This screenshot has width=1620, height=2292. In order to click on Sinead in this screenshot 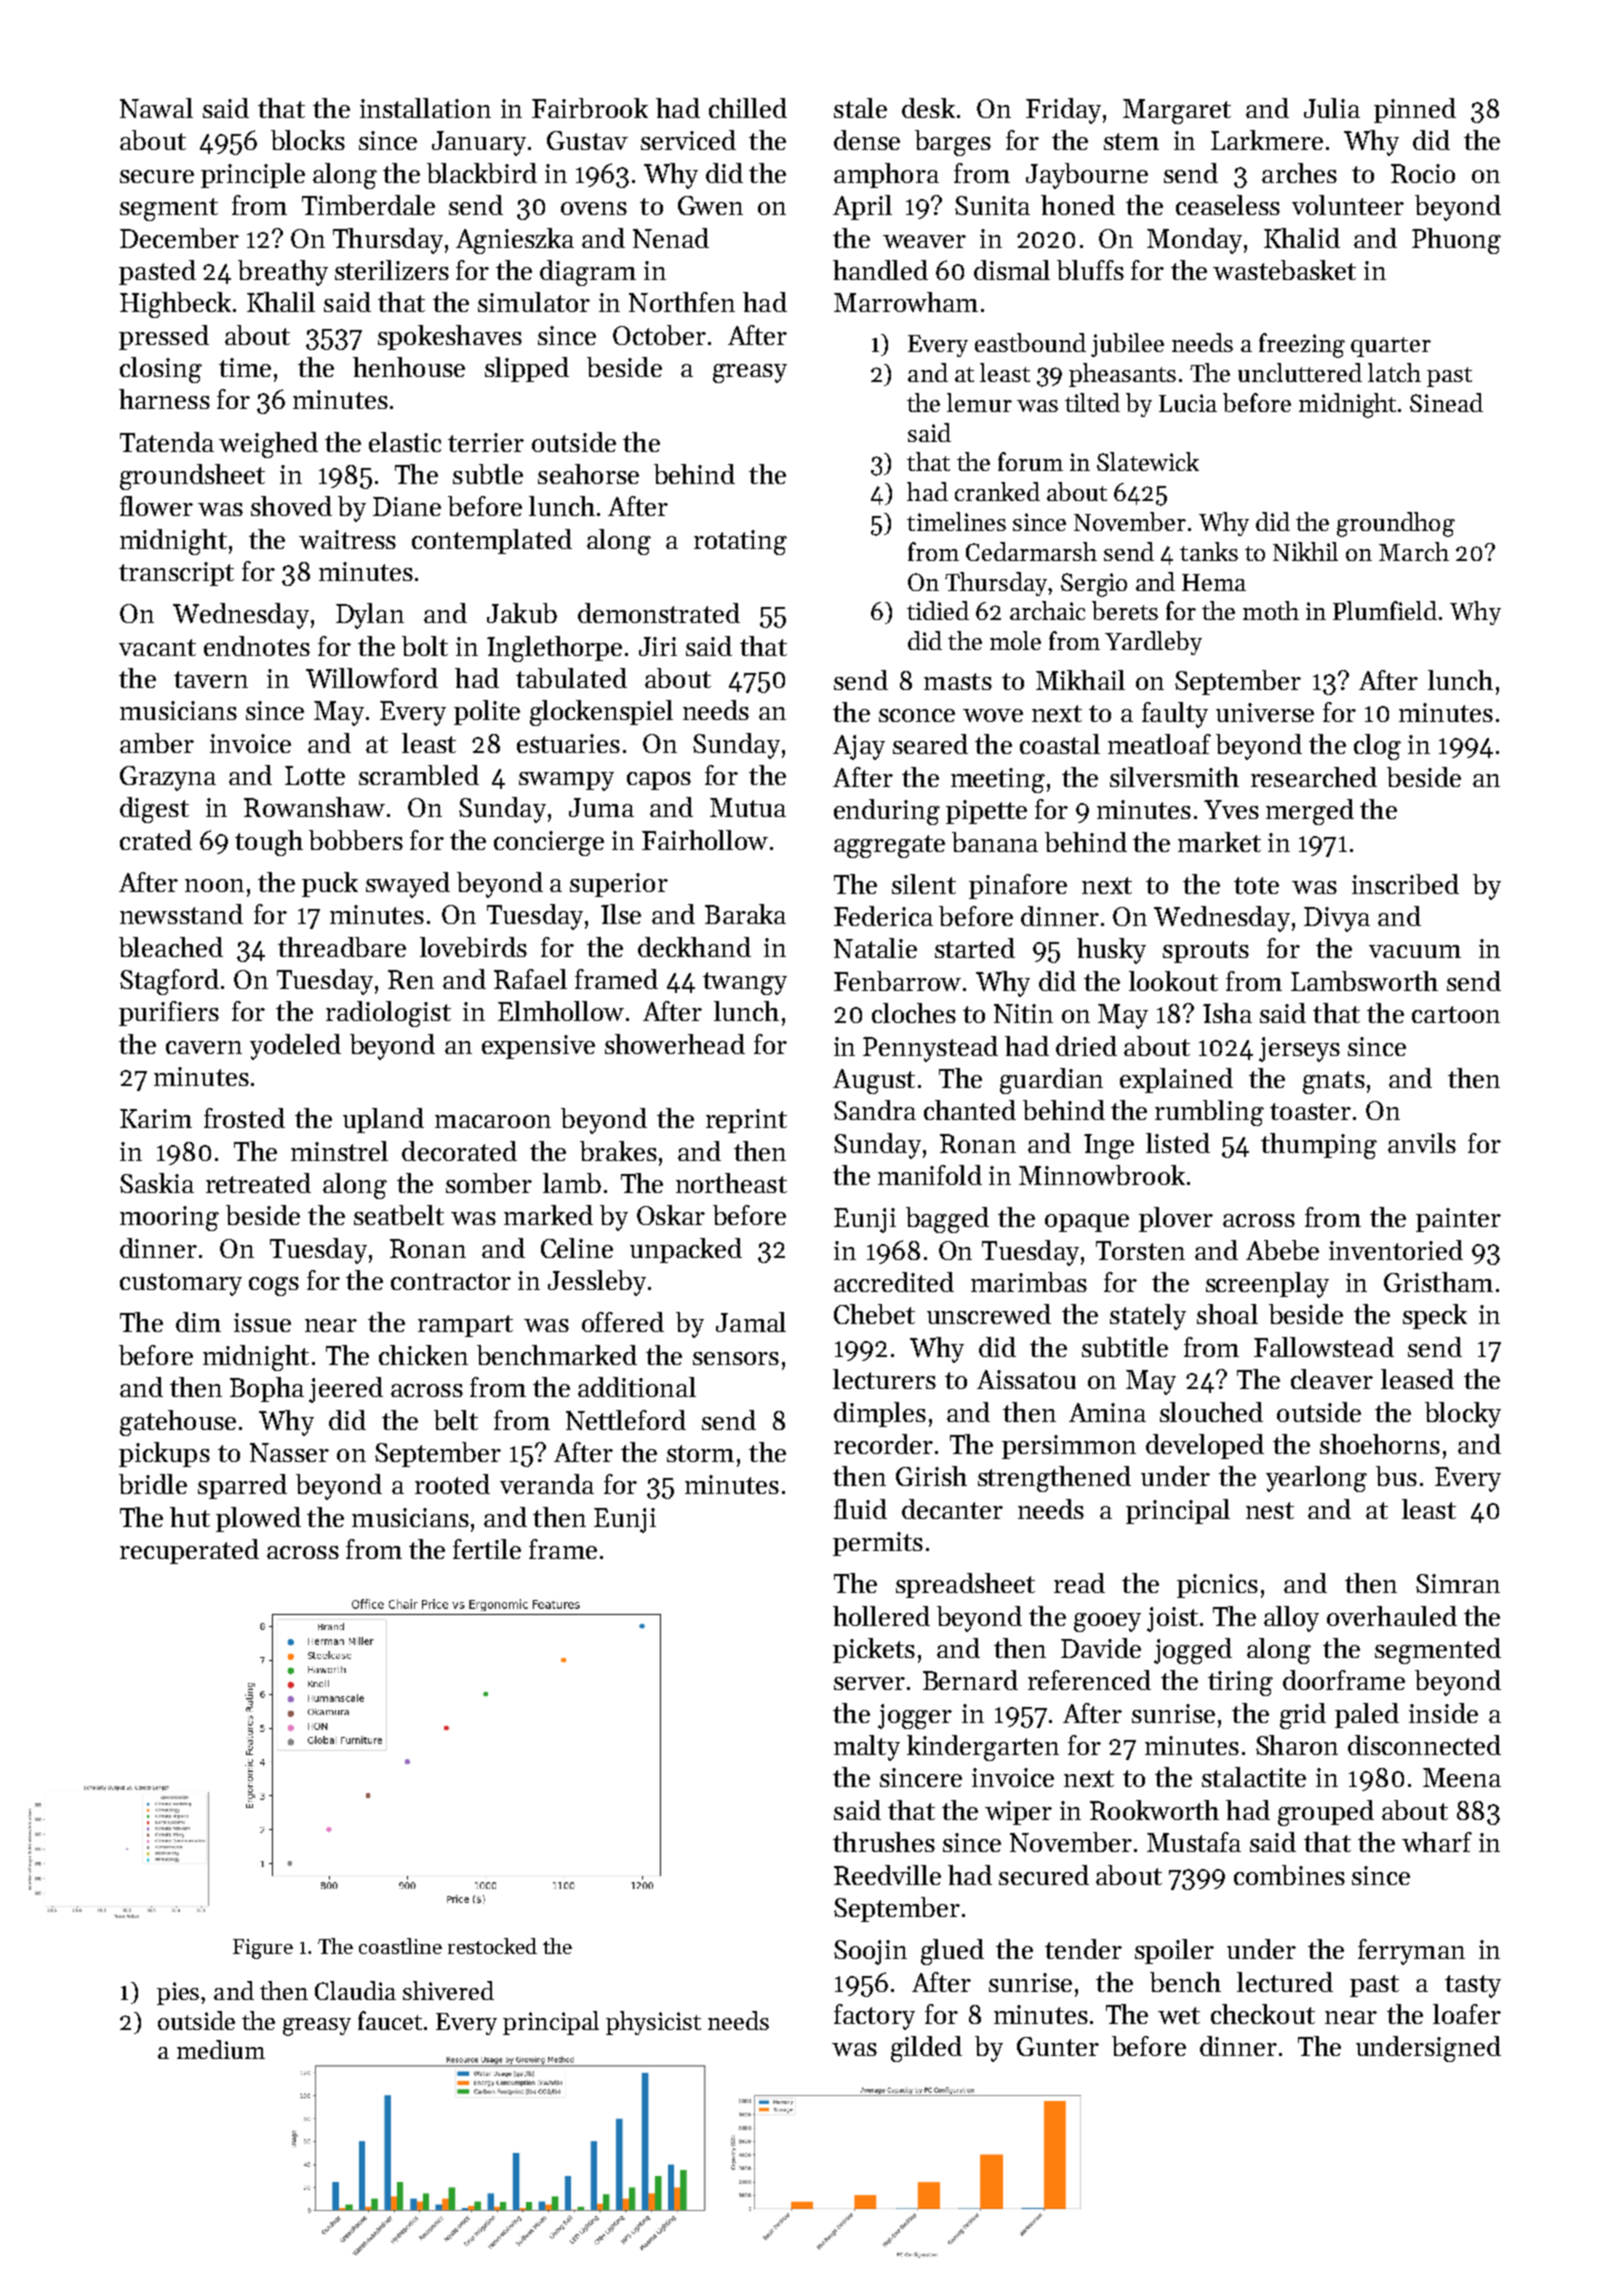, I will do `click(1446, 402)`.
